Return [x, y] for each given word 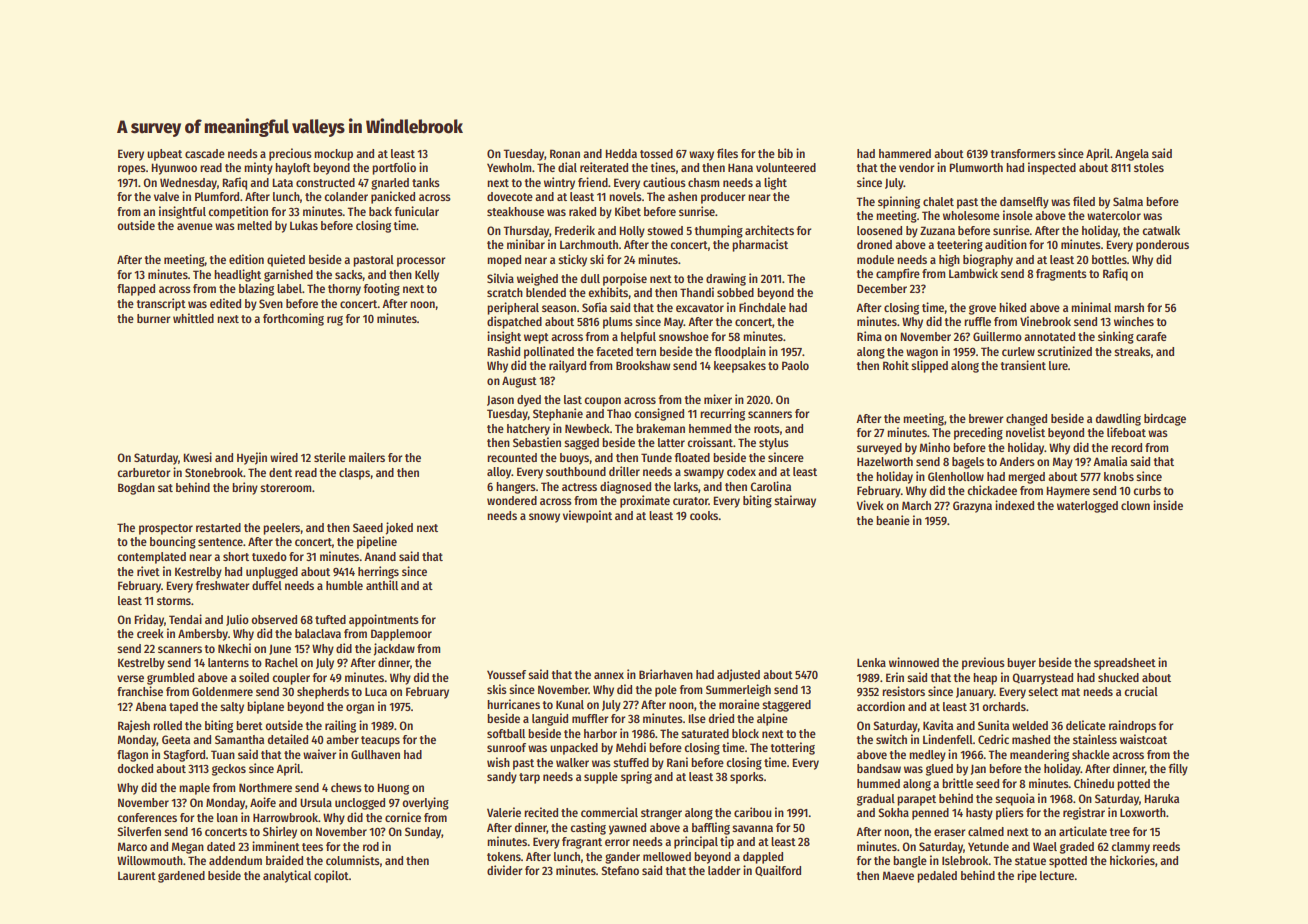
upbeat [164, 155]
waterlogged [1087, 507]
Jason [500, 400]
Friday [149, 620]
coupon [602, 402]
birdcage [1165, 419]
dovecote [510, 196]
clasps [354, 474]
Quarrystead [1042, 679]
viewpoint [587, 516]
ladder [724, 870]
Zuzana [937, 230]
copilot [331, 876]
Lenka [871, 662]
